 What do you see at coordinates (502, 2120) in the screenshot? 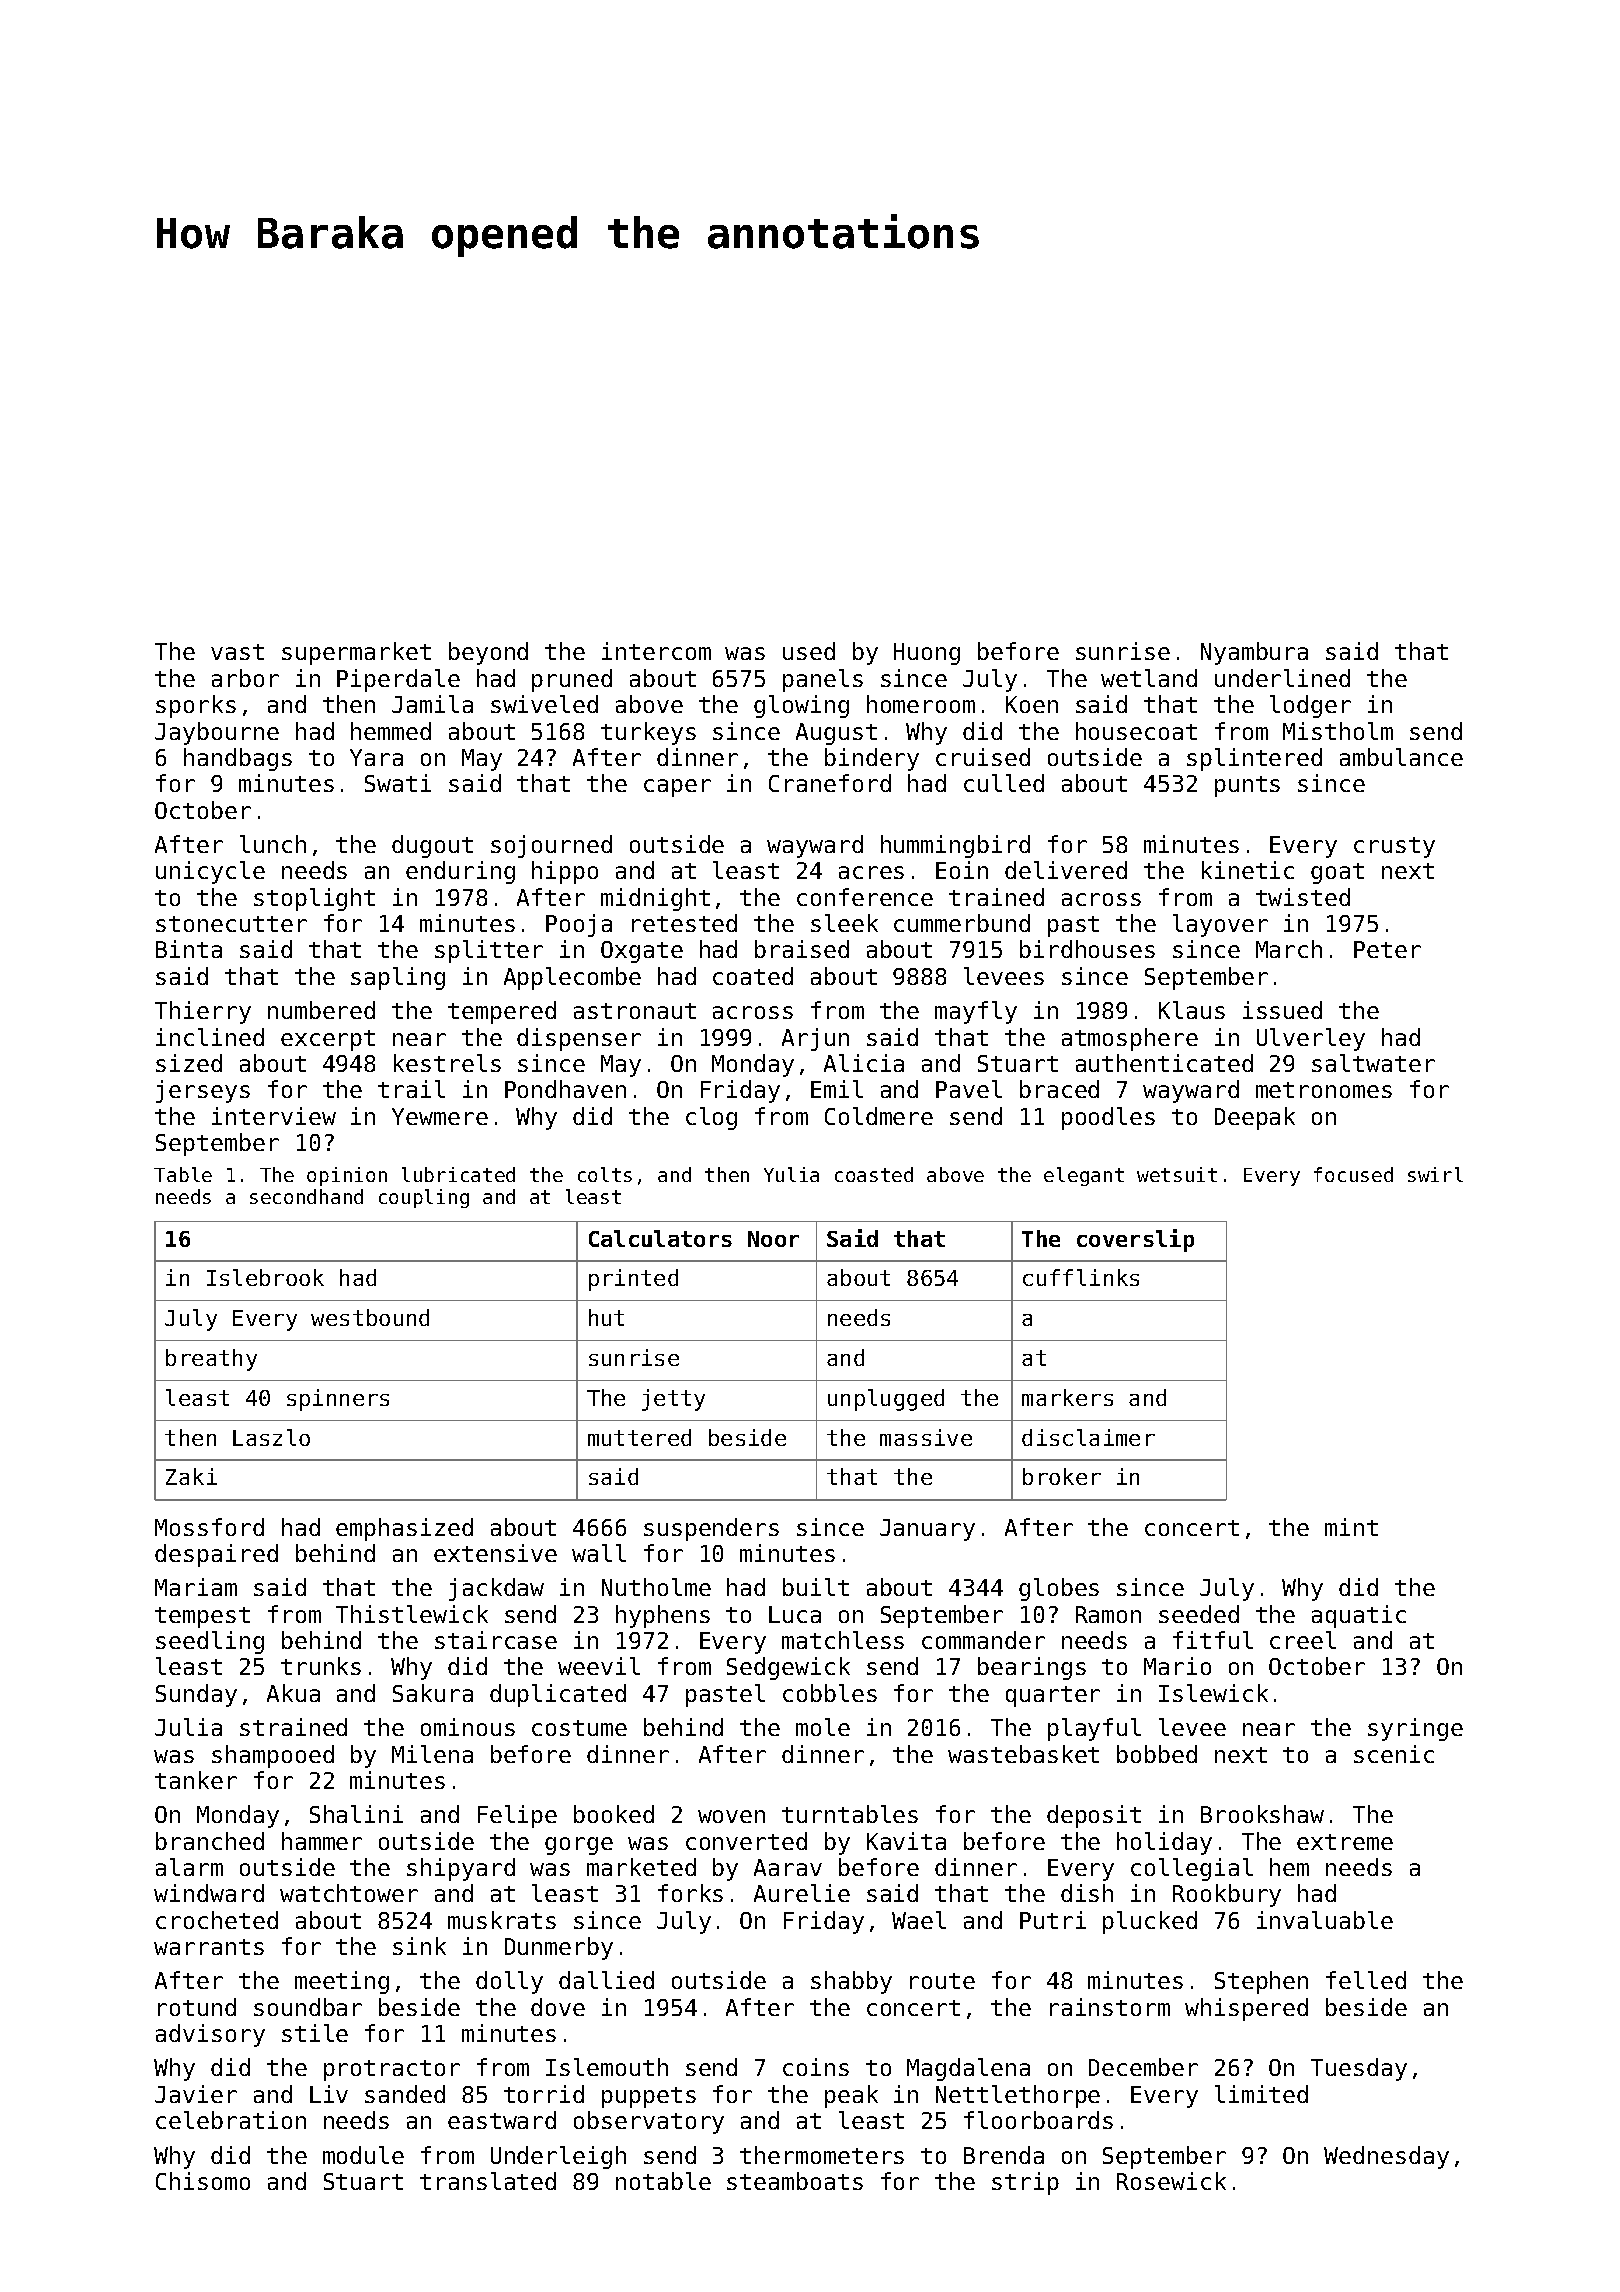
I see `eastward` at bounding box center [502, 2120].
